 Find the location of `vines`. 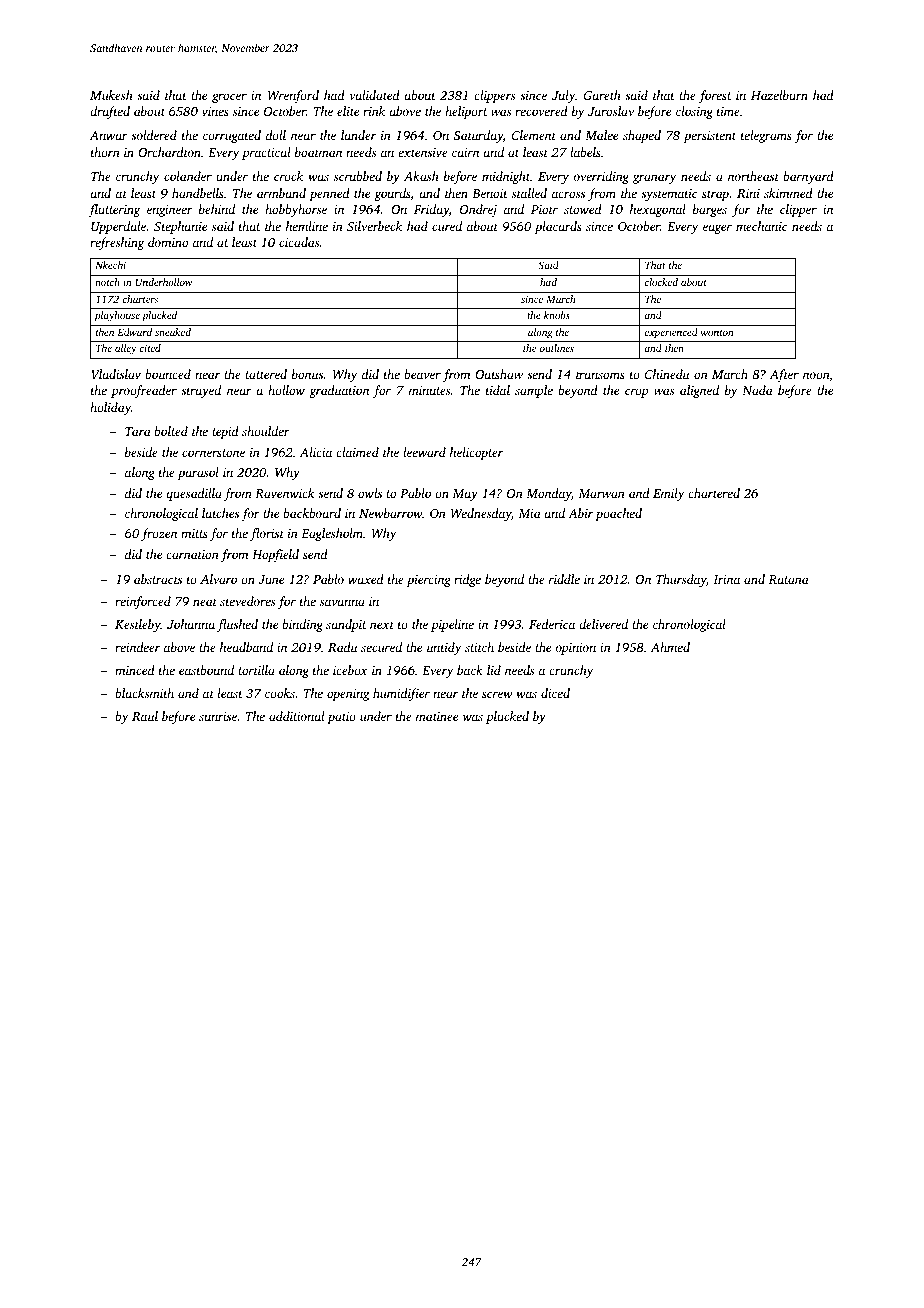

vines is located at coordinates (215, 111).
